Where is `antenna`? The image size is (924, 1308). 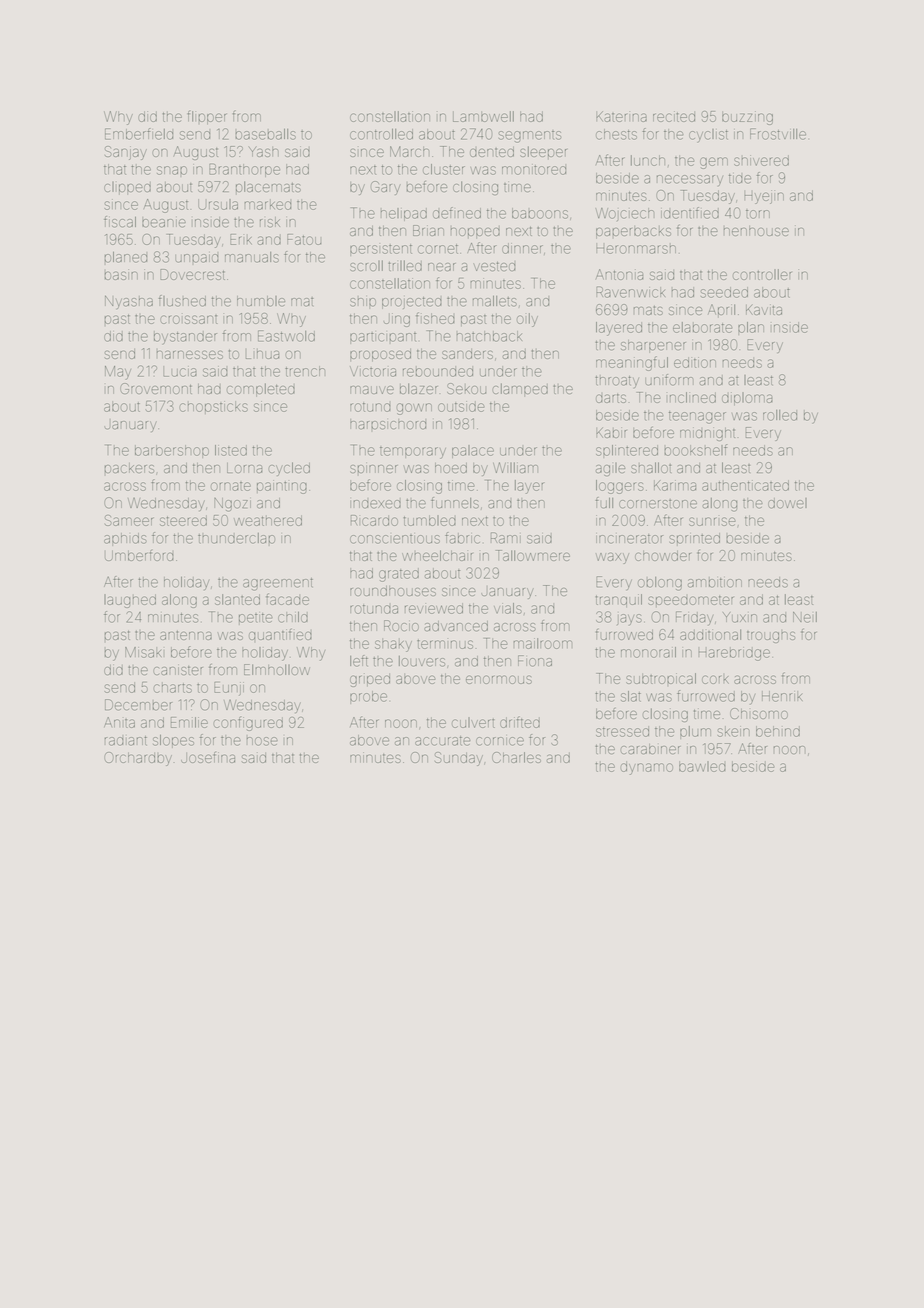
antenna is located at coordinates (186, 635).
